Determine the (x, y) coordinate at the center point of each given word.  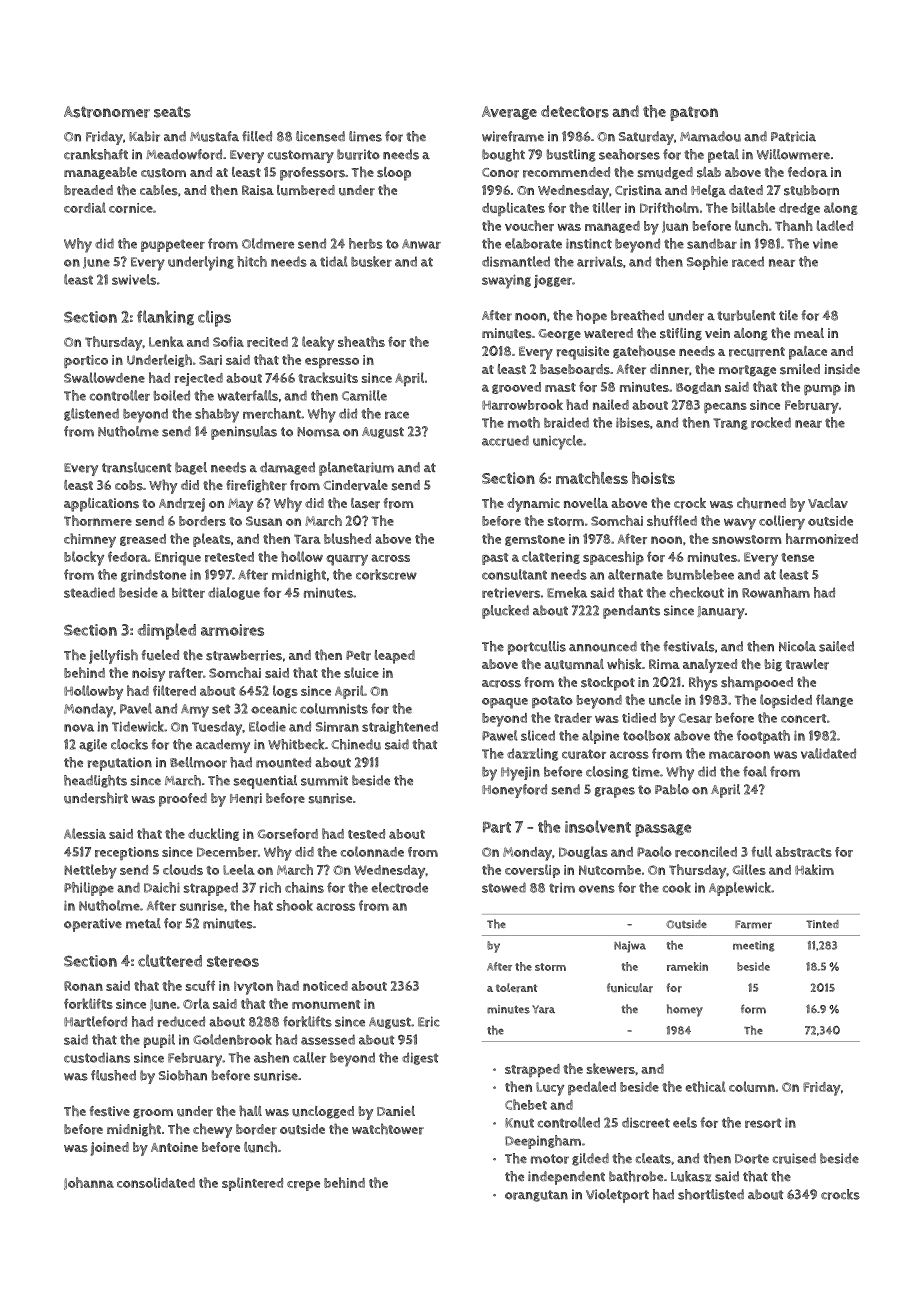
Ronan (83, 986)
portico (86, 361)
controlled (568, 1122)
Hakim (814, 869)
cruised (794, 1158)
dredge (799, 209)
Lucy (550, 1089)
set (221, 709)
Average (509, 113)
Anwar (421, 244)
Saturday (646, 138)
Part (497, 827)
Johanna (89, 1183)
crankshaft (96, 154)
